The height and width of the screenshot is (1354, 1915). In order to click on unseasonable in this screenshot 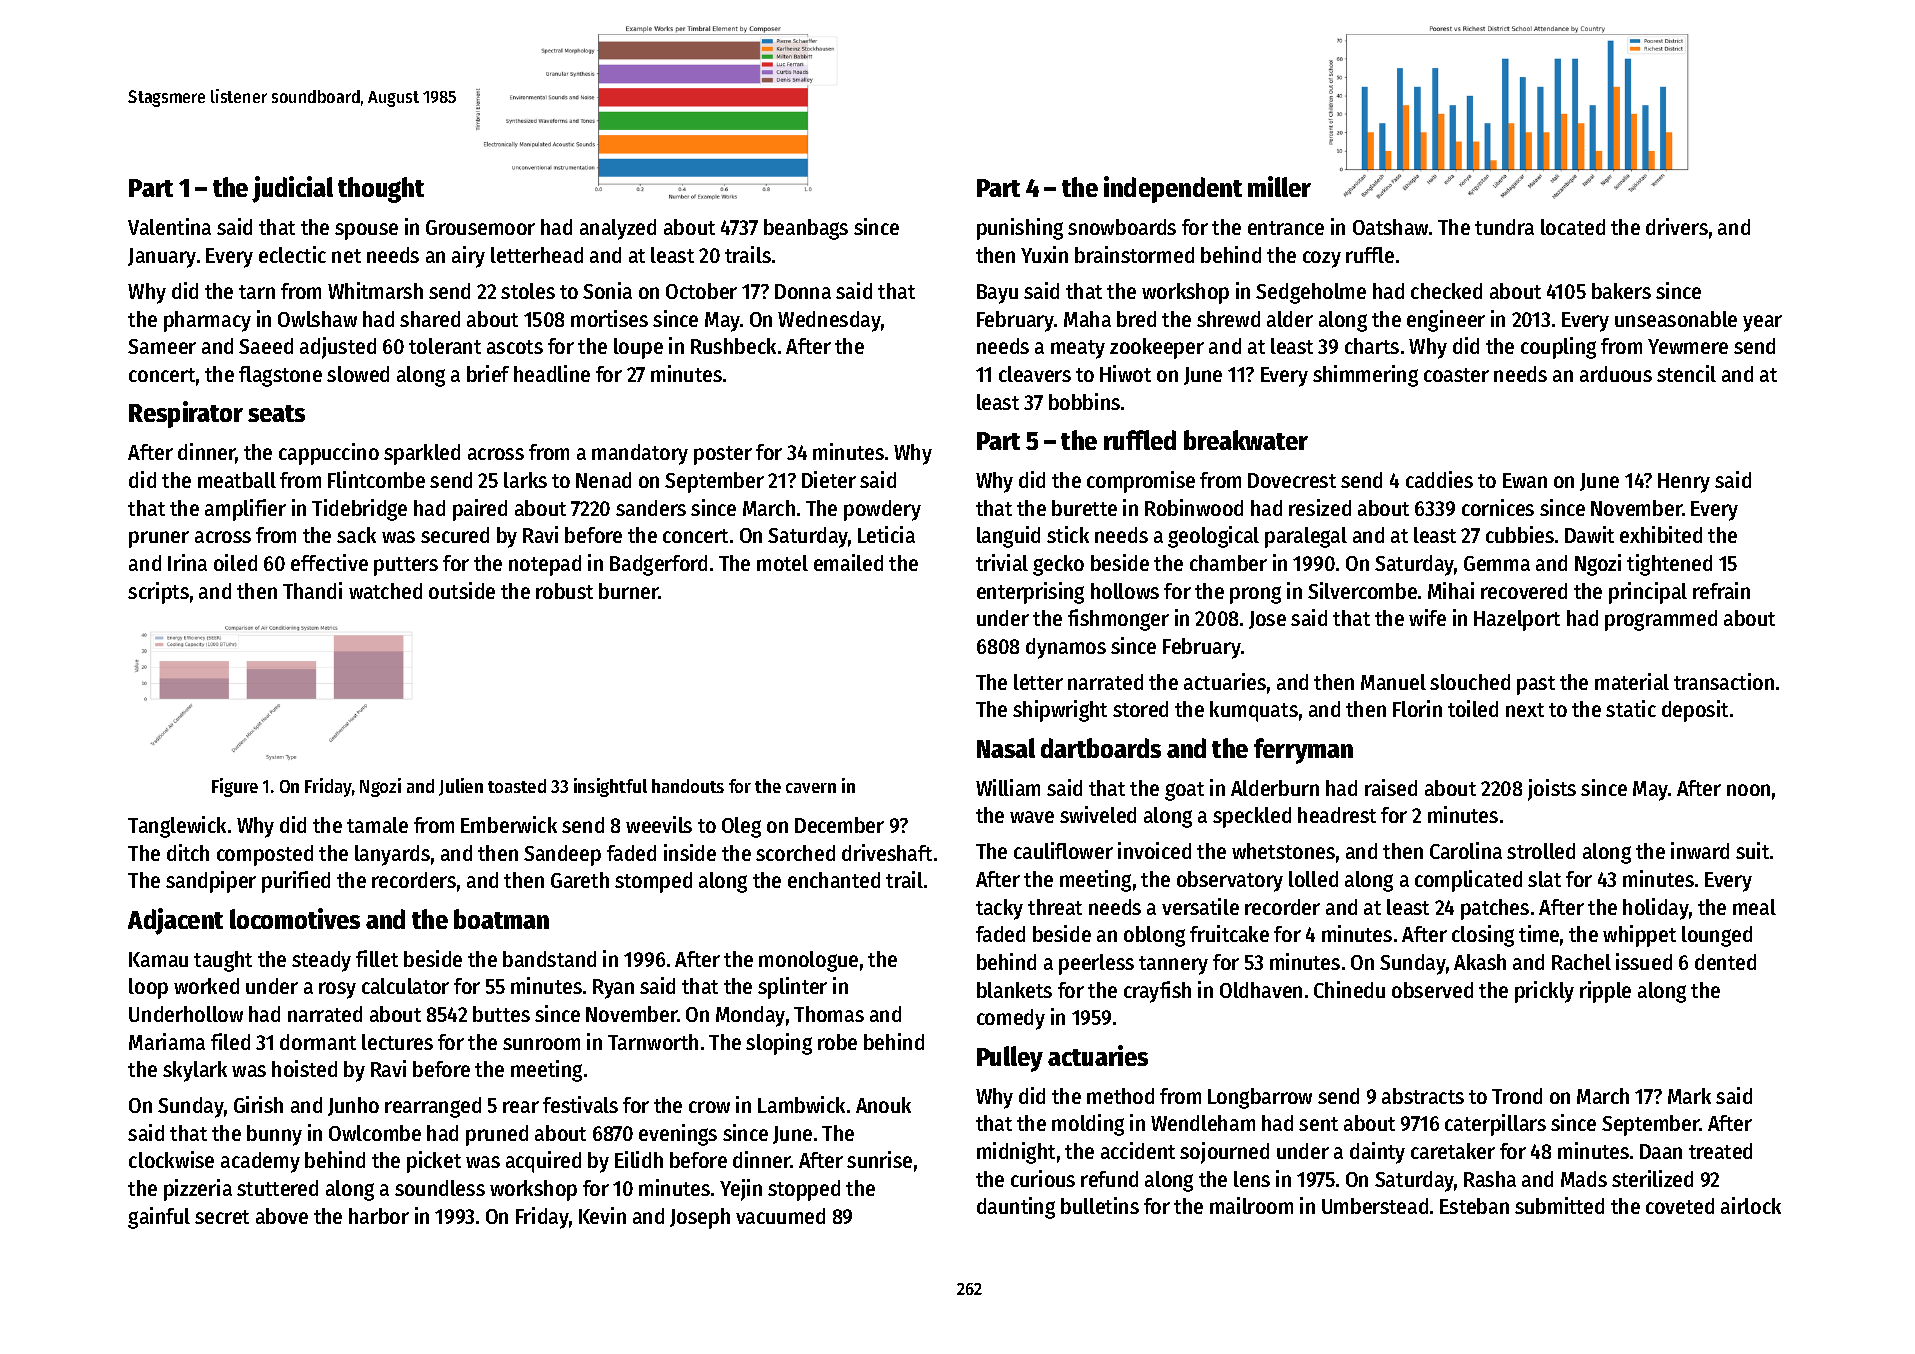, I will do `click(1676, 319)`.
